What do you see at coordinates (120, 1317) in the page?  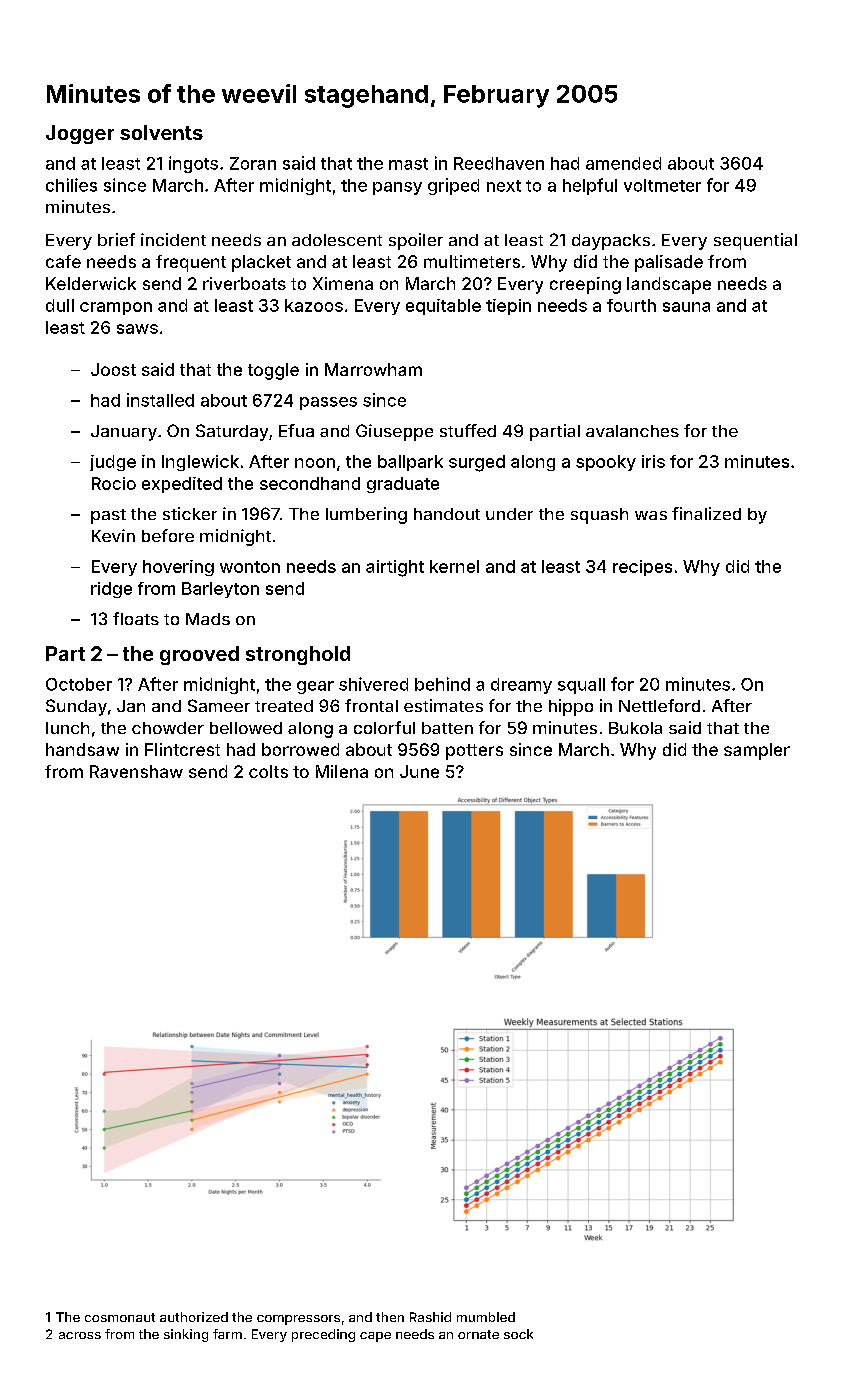 I see `cosmonaut` at bounding box center [120, 1317].
